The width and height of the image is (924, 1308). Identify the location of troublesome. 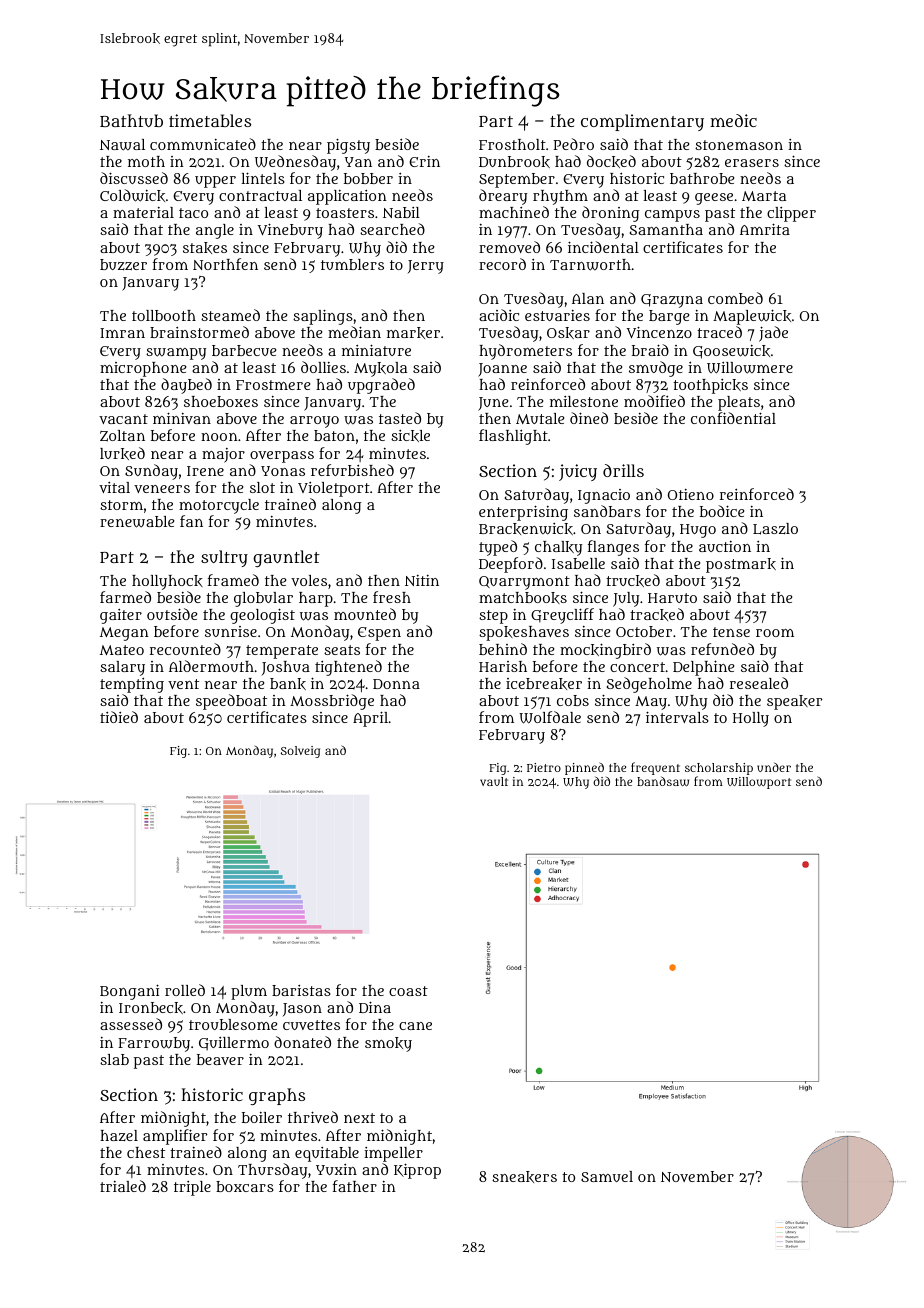
(233, 1024).
